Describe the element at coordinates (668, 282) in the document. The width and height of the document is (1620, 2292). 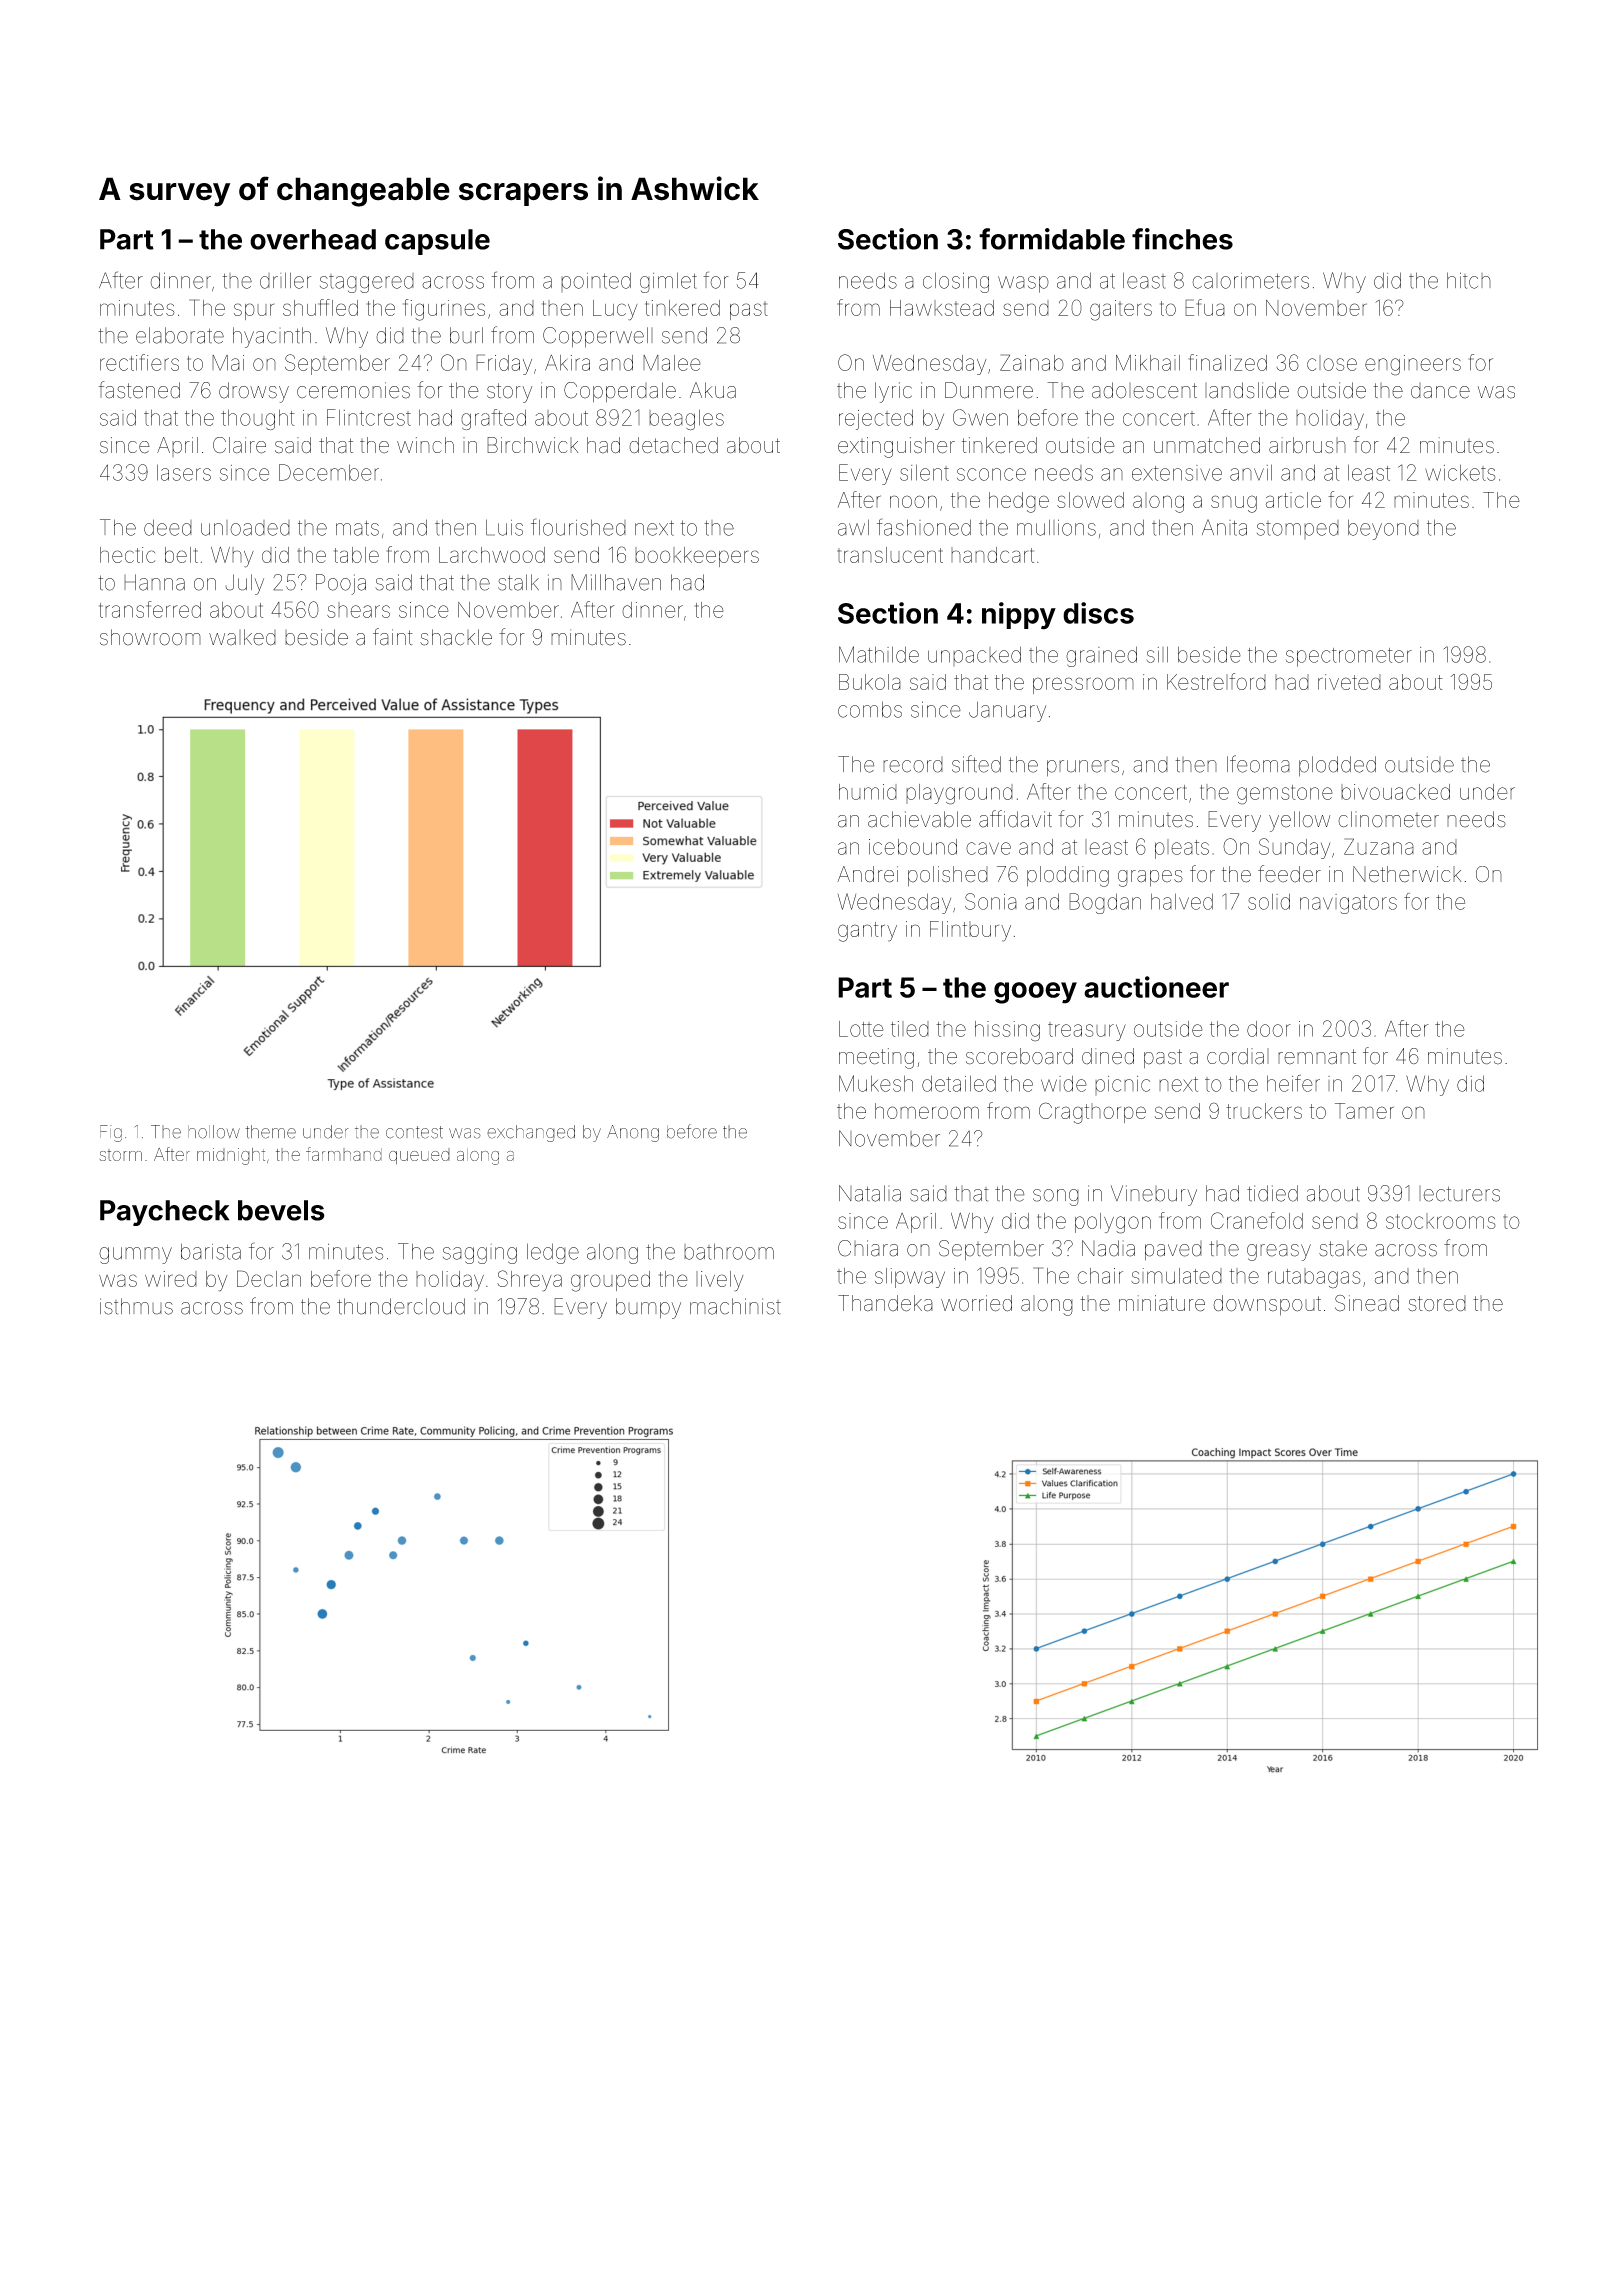
I see `gimlet` at that location.
